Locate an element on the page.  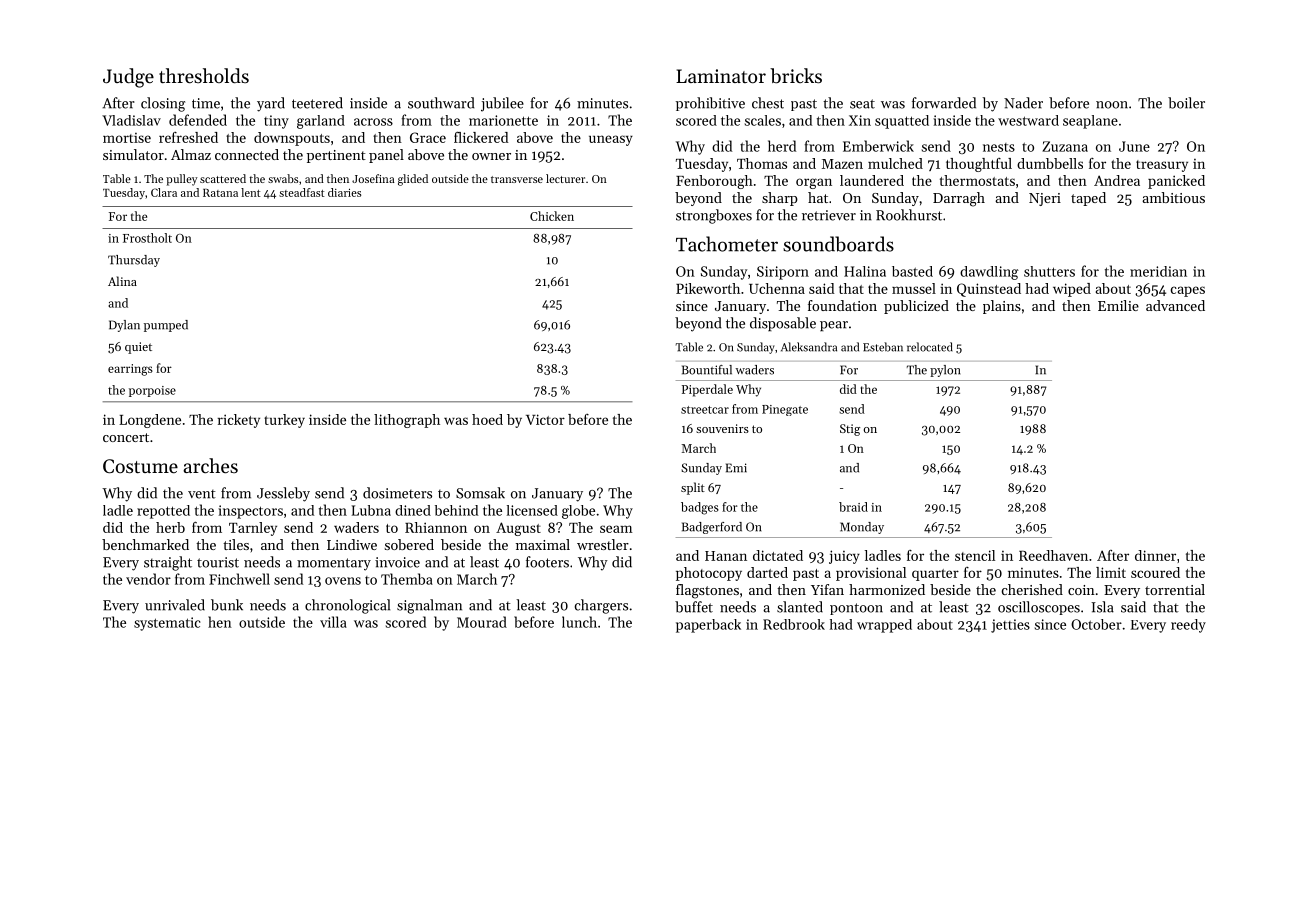
lithograph is located at coordinates (407, 421).
